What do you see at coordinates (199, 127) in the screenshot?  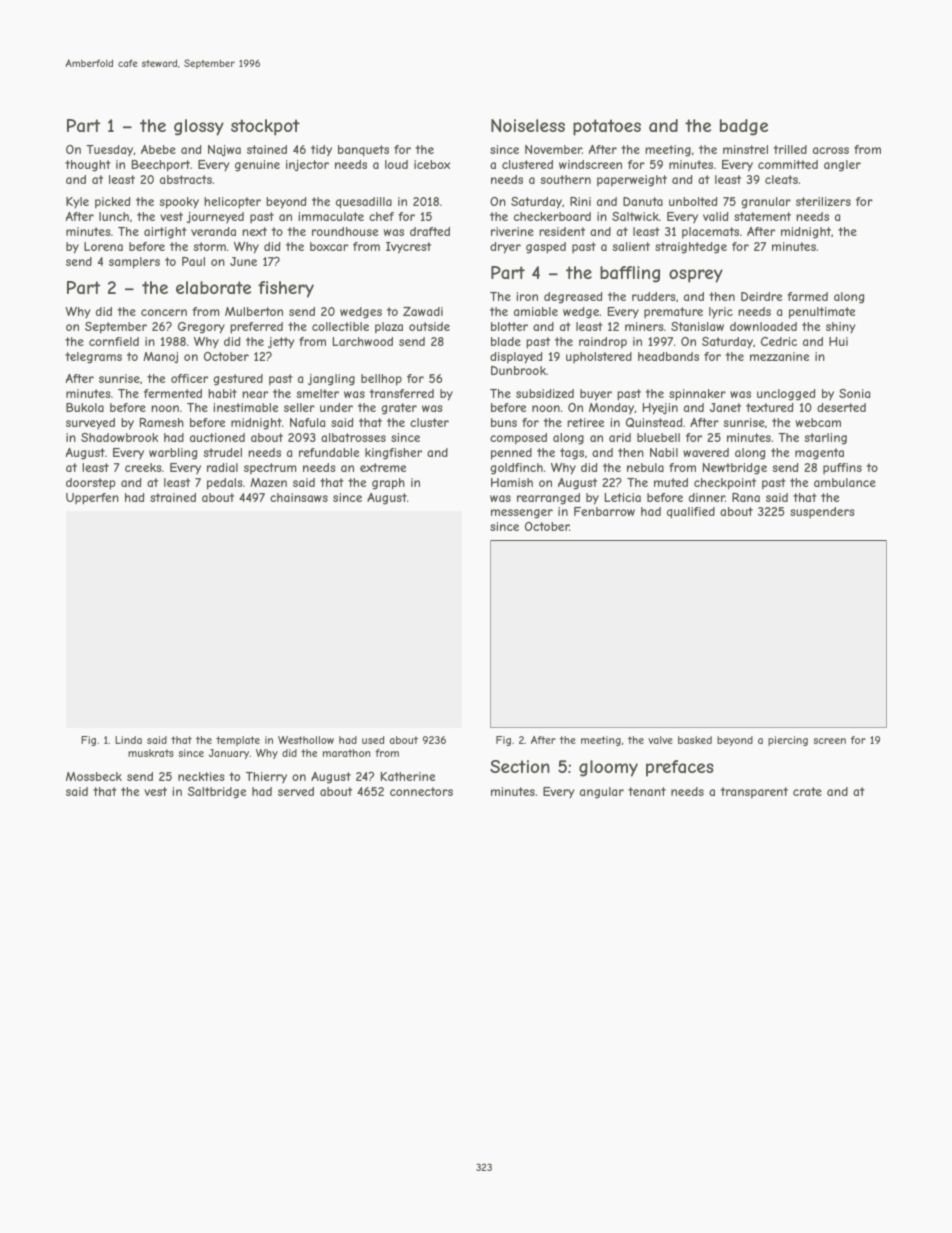 I see `glossy` at bounding box center [199, 127].
